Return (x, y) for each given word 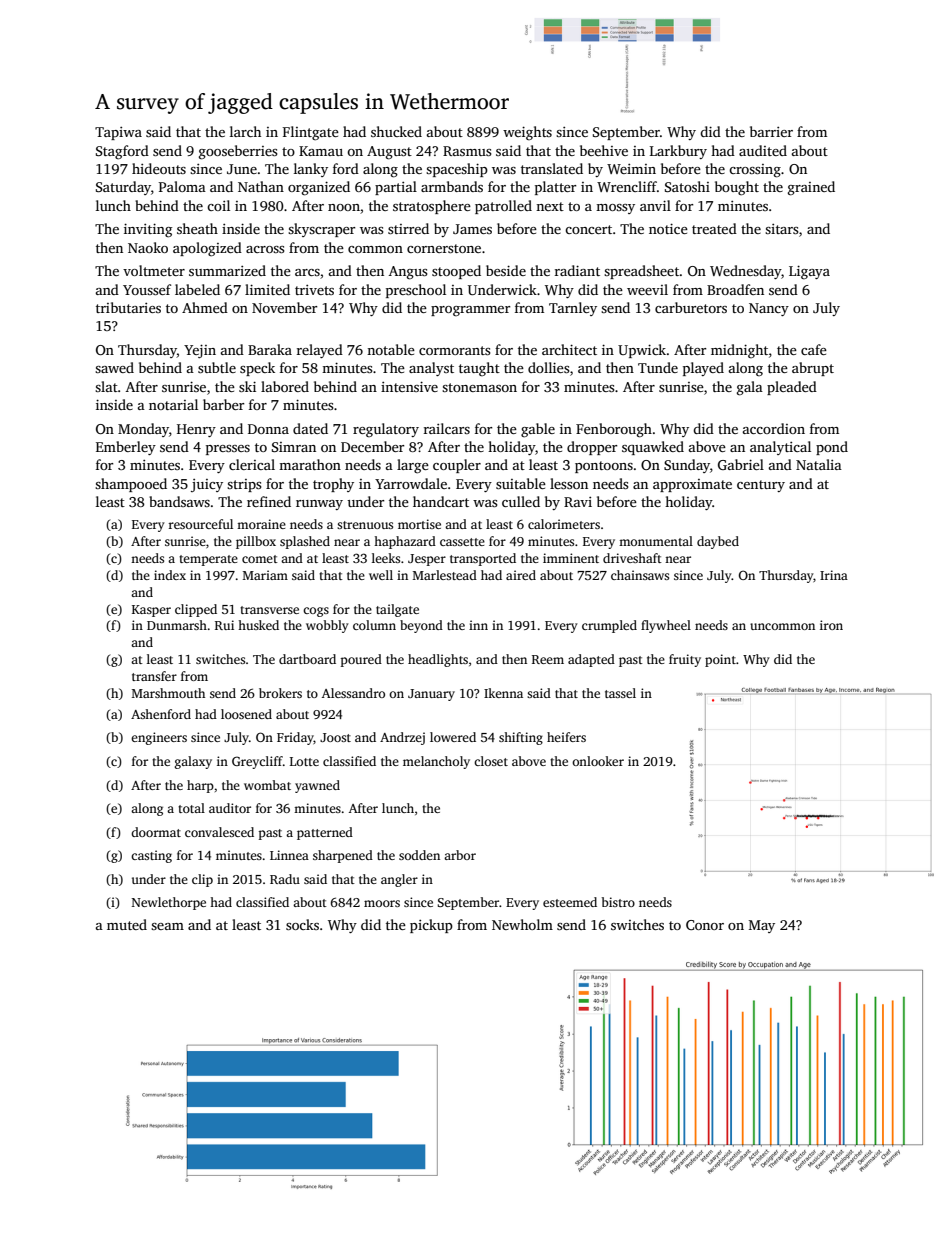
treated (714, 228)
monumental (656, 541)
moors (382, 903)
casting (151, 856)
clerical (252, 464)
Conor (705, 925)
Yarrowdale (411, 483)
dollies (549, 367)
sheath (197, 228)
